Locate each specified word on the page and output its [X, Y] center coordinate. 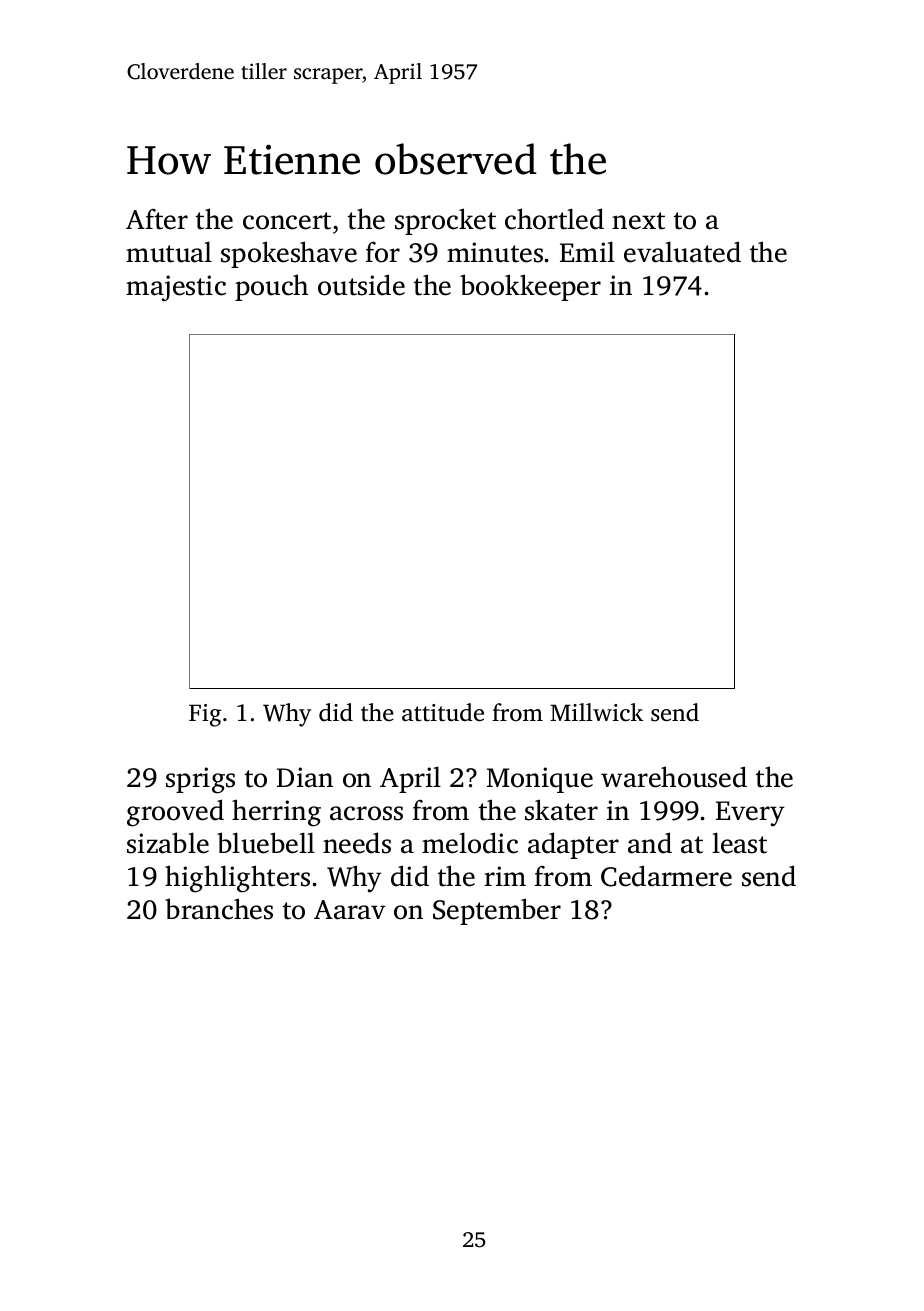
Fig [205, 715]
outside [361, 285]
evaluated [682, 252]
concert [287, 221]
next [638, 221]
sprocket [445, 221]
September [497, 911]
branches [219, 909]
